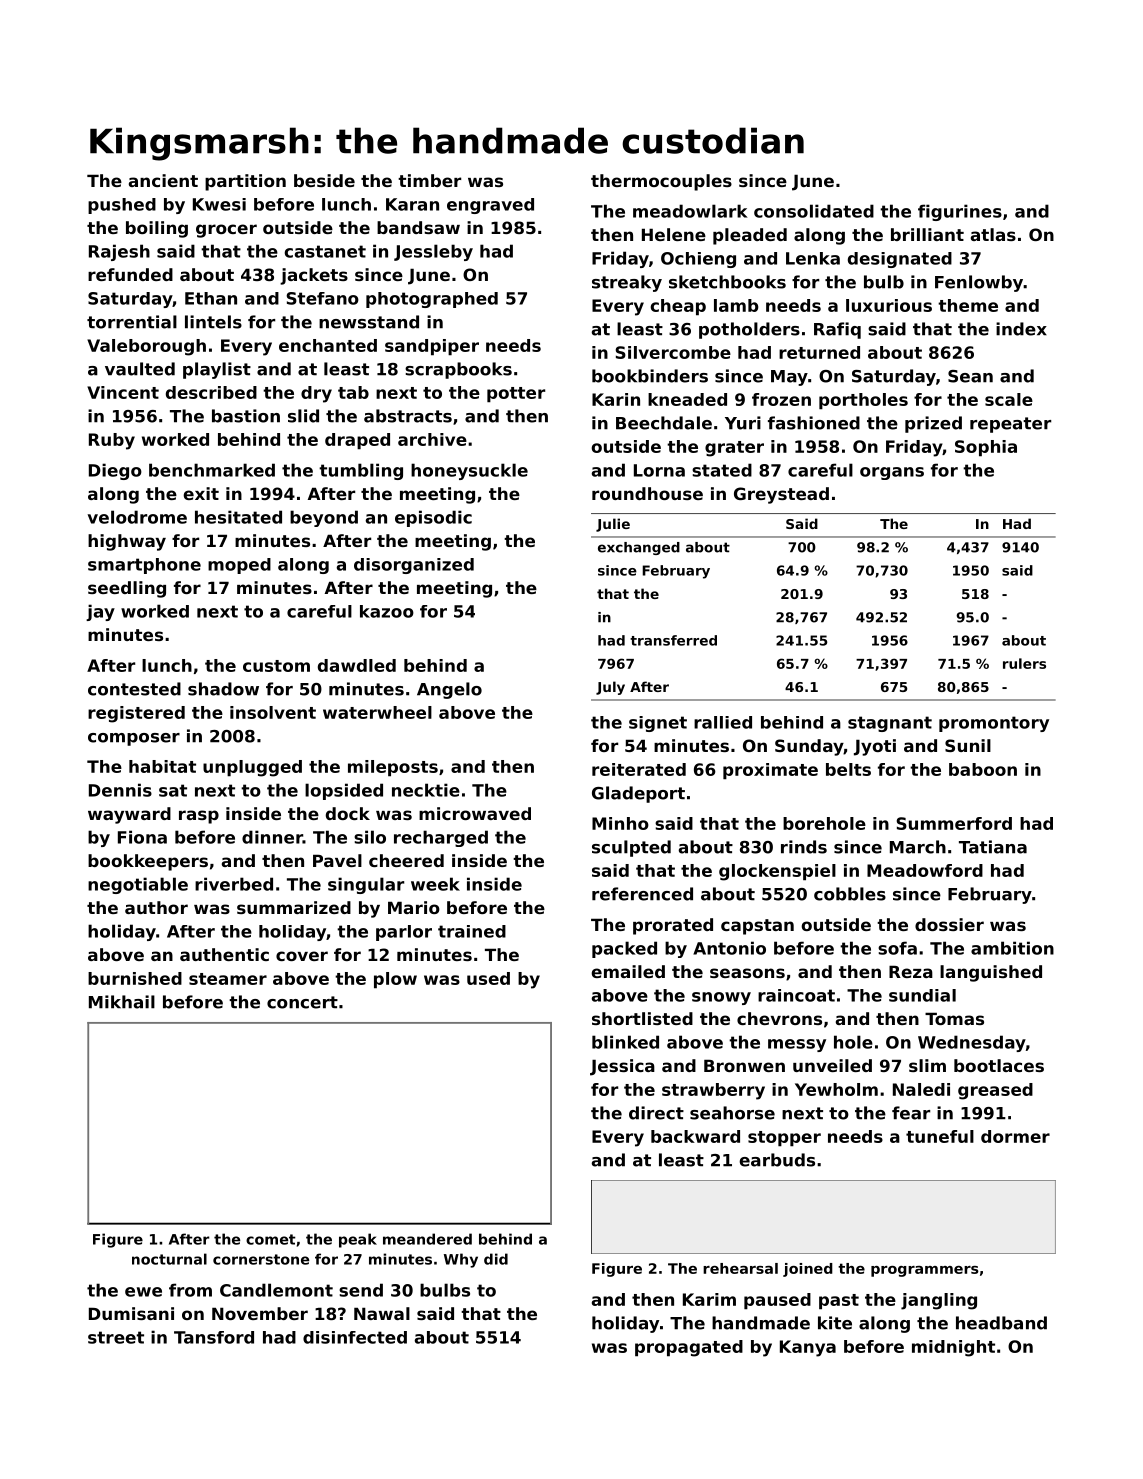 The image size is (1143, 1479). What do you see at coordinates (214, 1337) in the page?
I see `Tansford` at bounding box center [214, 1337].
